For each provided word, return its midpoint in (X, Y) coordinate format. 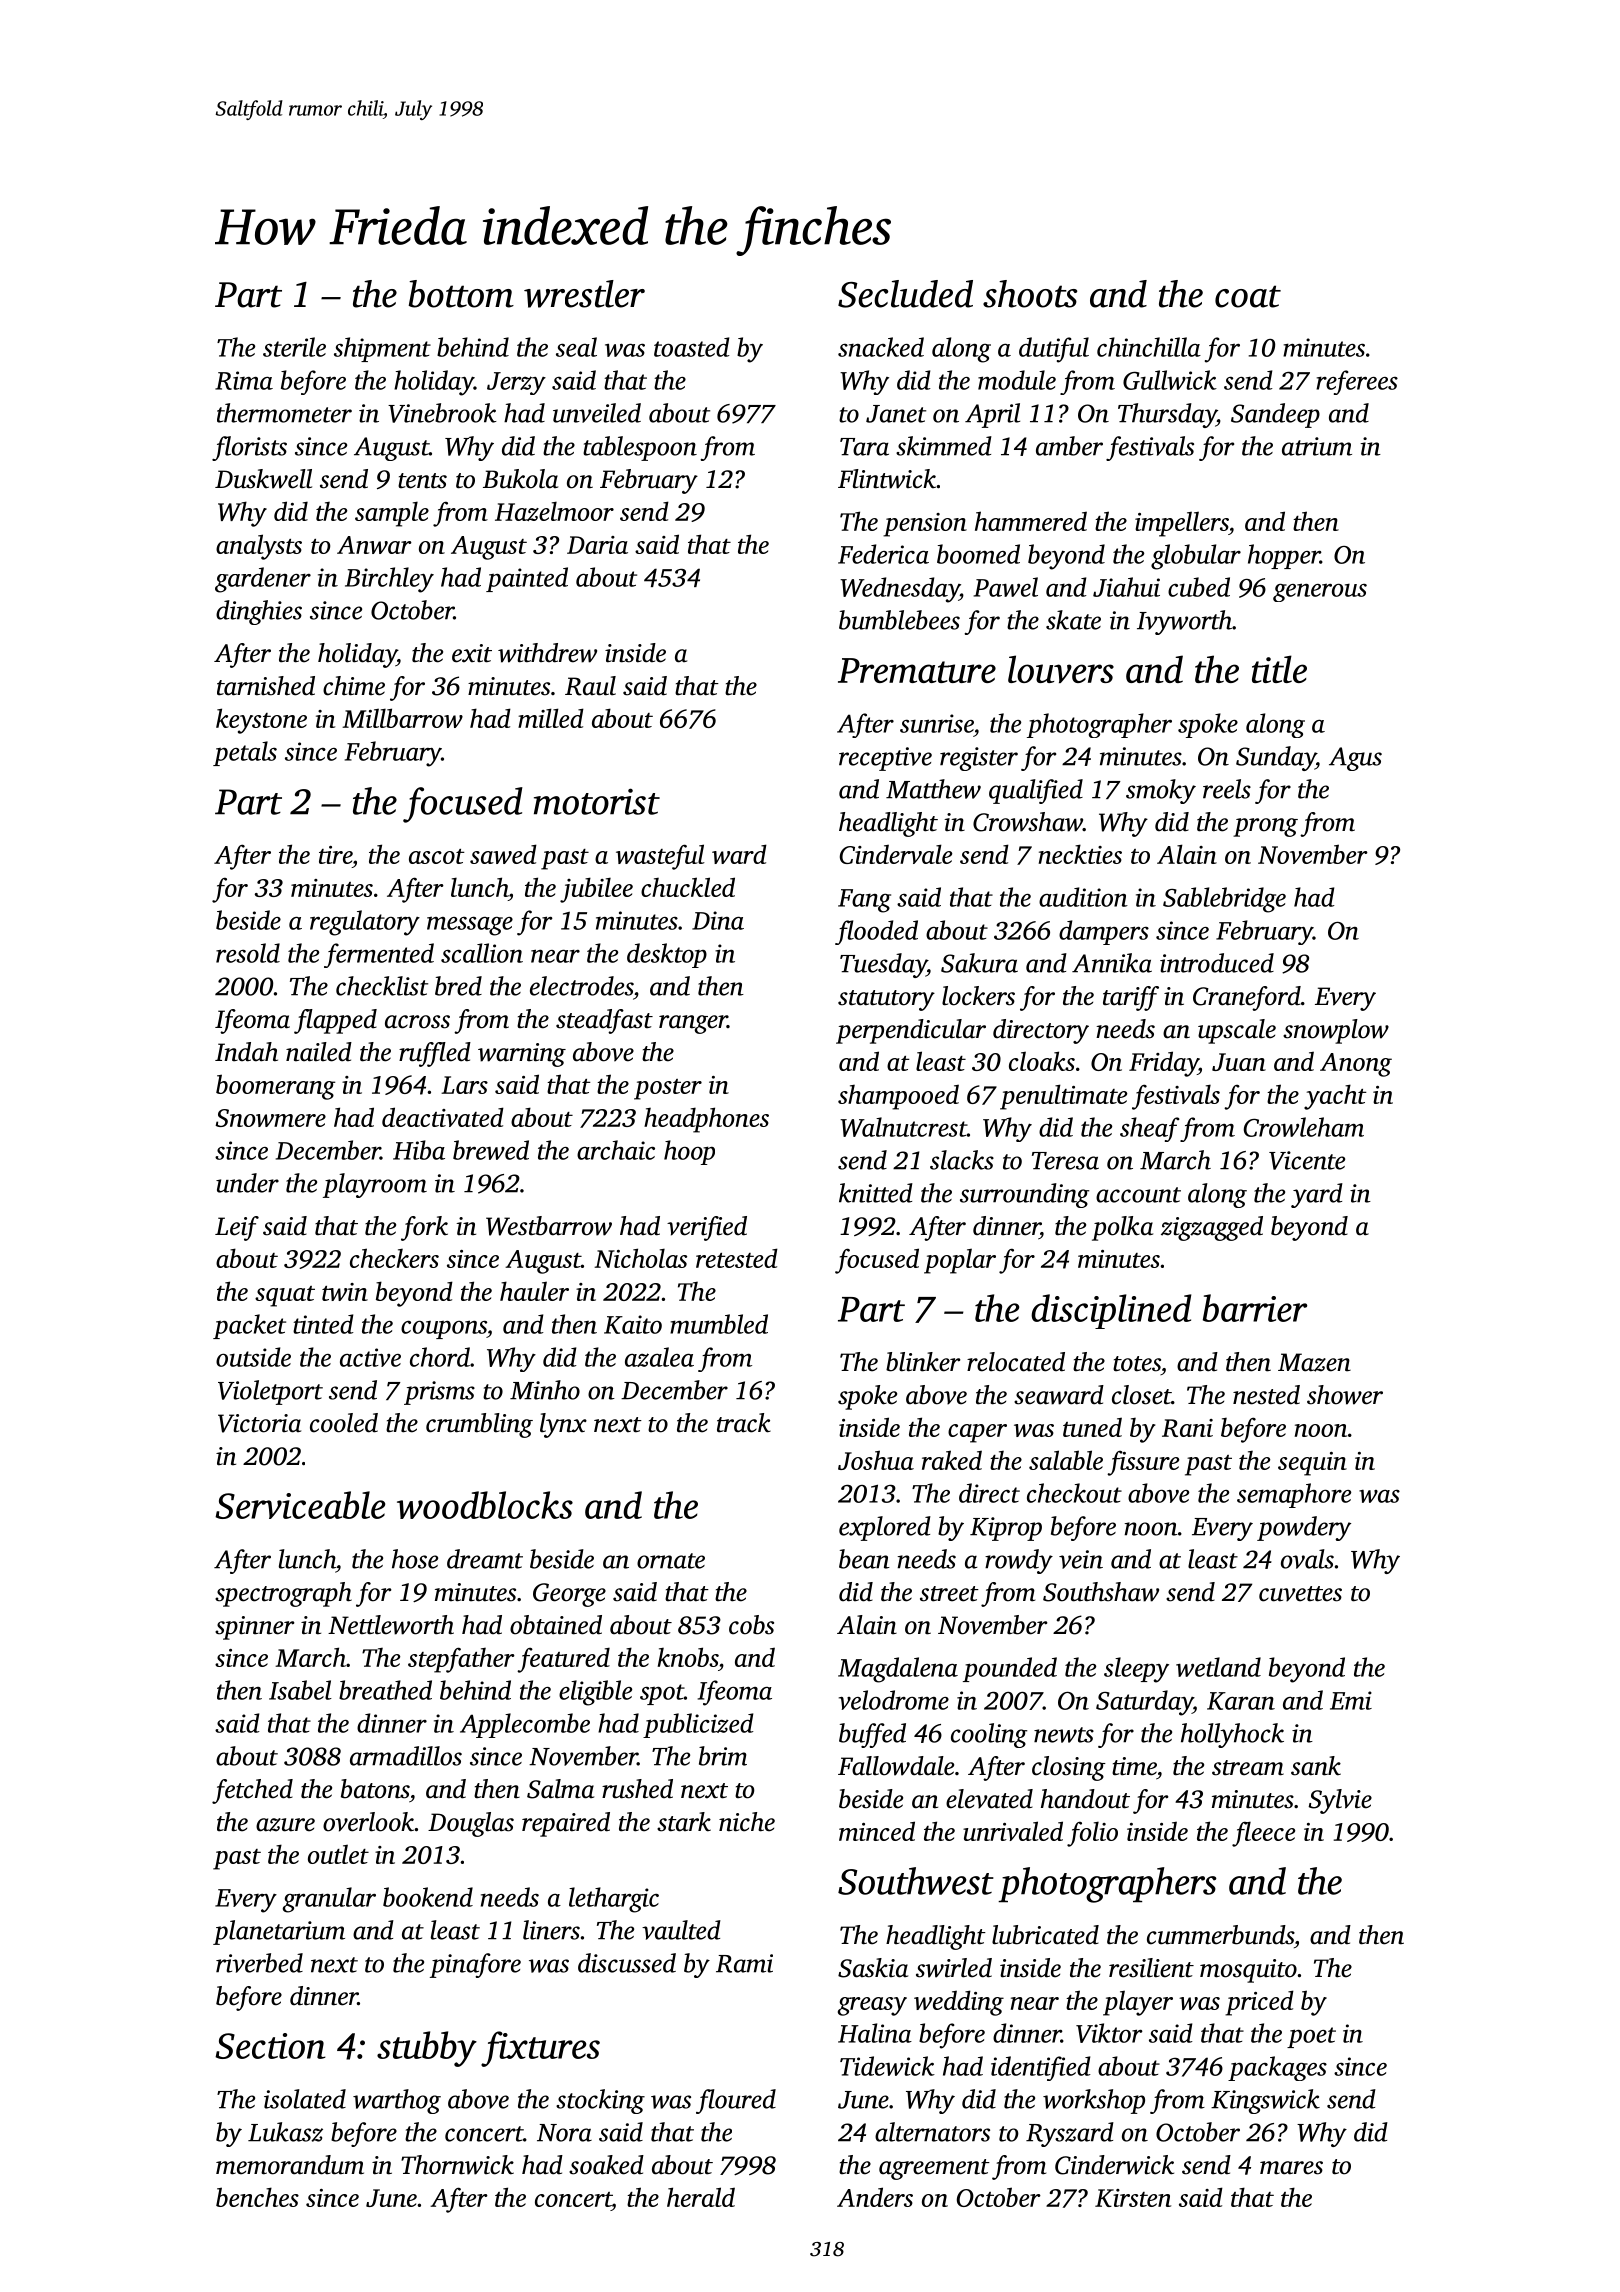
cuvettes (1300, 1594)
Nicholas (640, 1258)
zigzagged (1212, 1228)
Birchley (389, 580)
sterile (294, 347)
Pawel (1005, 587)
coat (1248, 296)
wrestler (584, 294)
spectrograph (283, 1594)
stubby (427, 2049)
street (949, 1594)
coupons (444, 1329)
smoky (1161, 791)
